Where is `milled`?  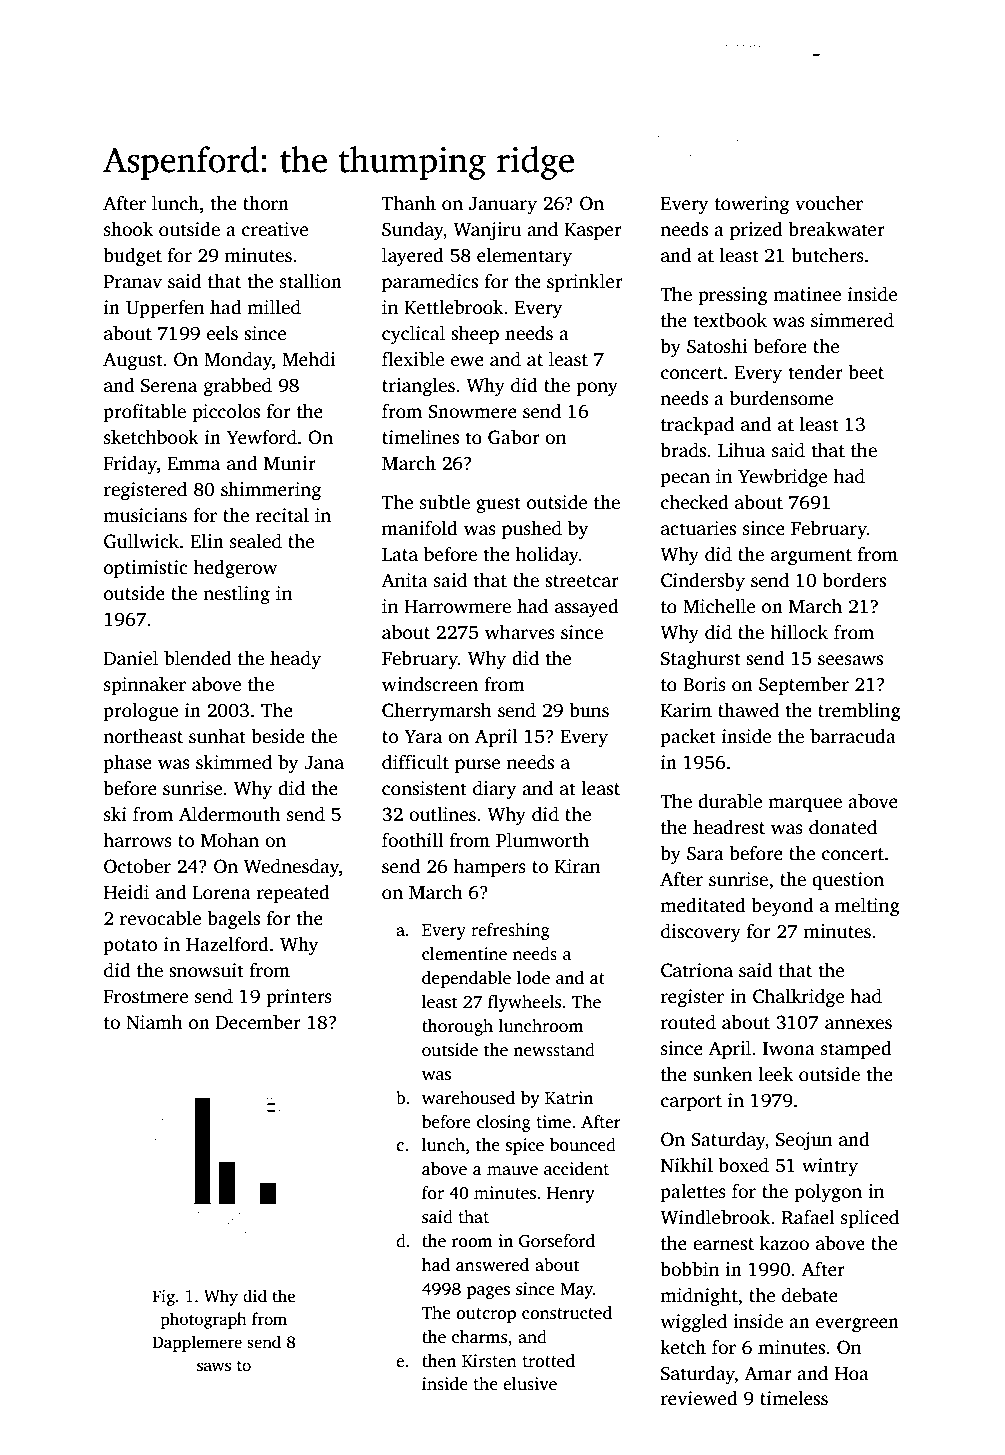 milled is located at coordinates (274, 307).
